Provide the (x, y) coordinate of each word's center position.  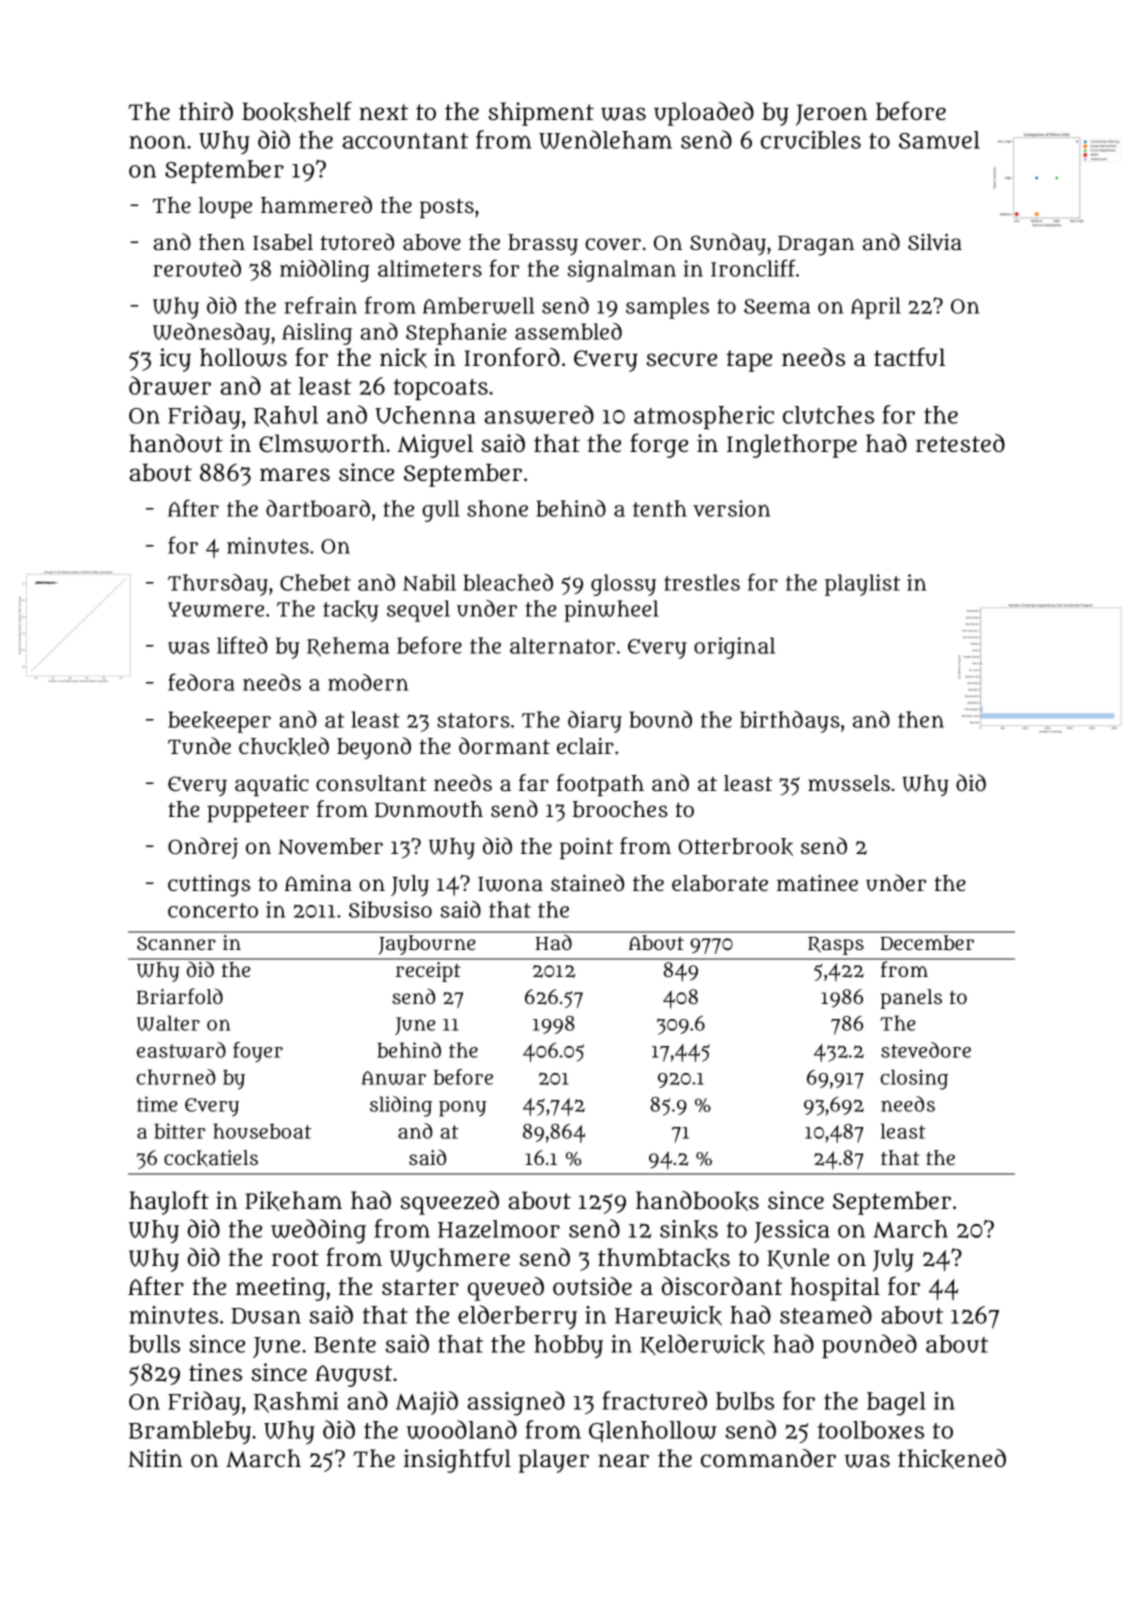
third (206, 111)
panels (911, 999)
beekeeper (219, 722)
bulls (154, 1344)
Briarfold (180, 996)
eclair (585, 745)
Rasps (836, 945)
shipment (541, 114)
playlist (862, 585)
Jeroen (832, 115)
